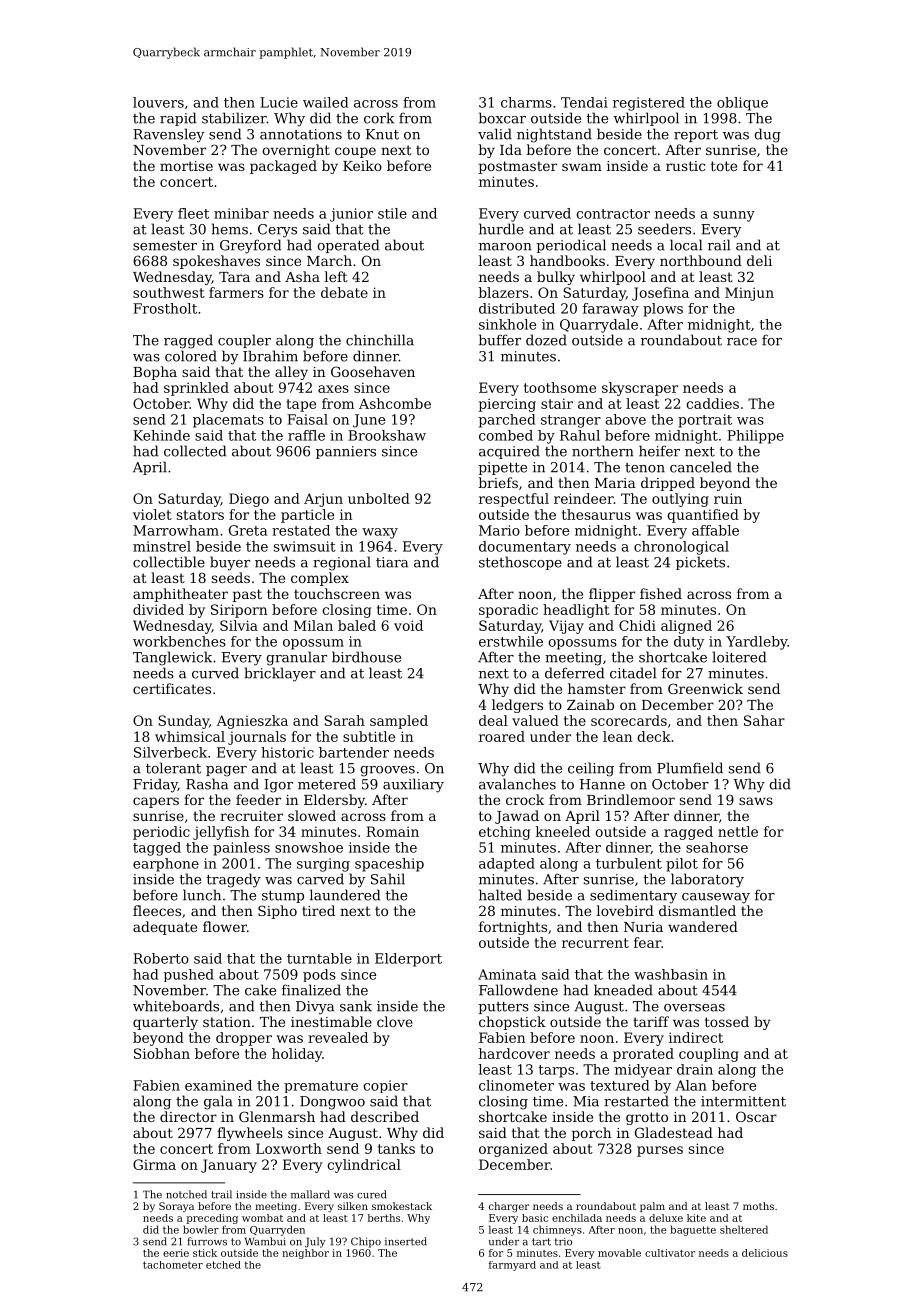 The image size is (924, 1314). I want to click on described, so click(385, 1116).
